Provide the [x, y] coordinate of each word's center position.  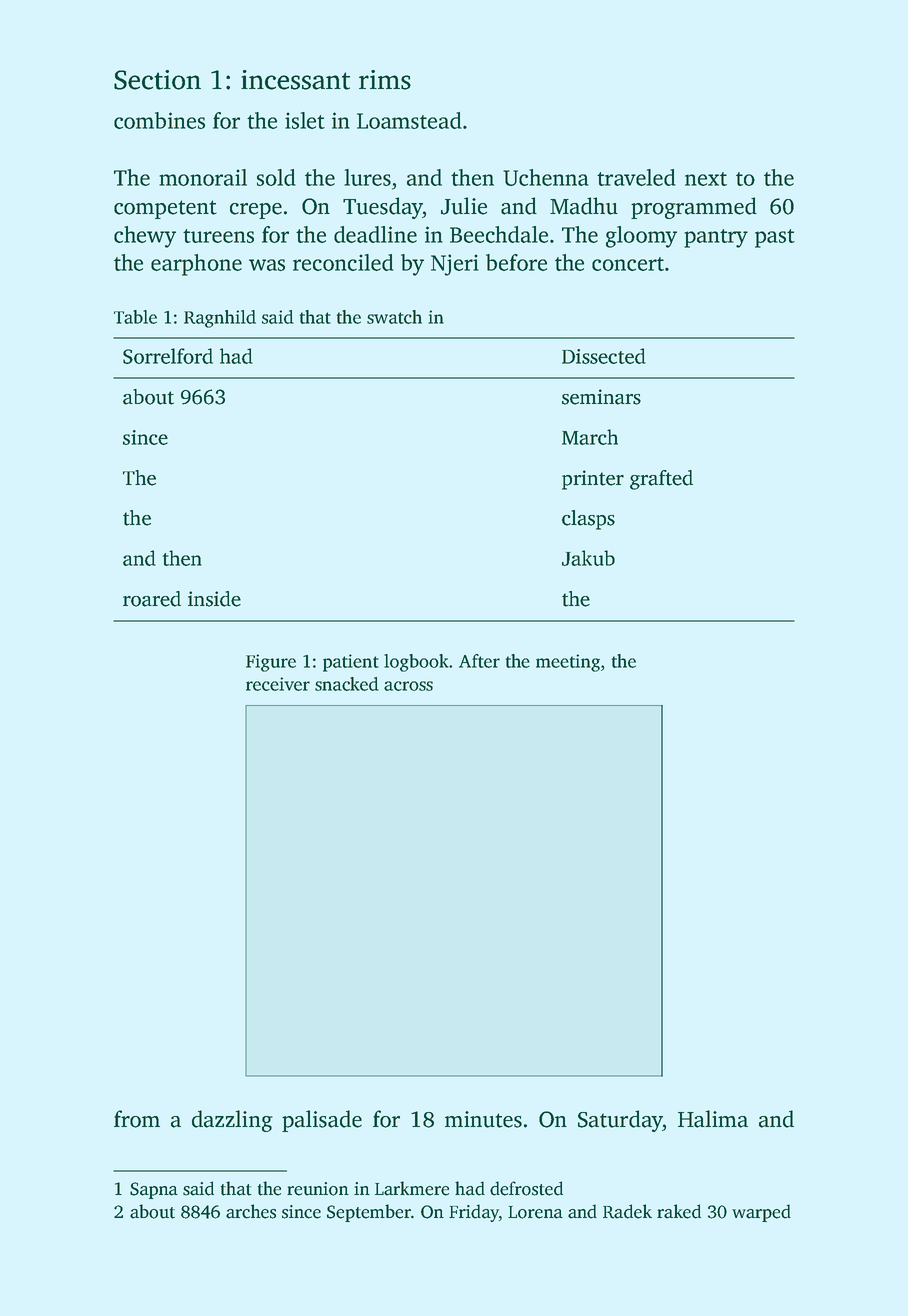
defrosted [526, 1188]
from [137, 1119]
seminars [601, 397]
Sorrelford [168, 356]
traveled [636, 177]
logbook [416, 663]
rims [385, 80]
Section [157, 80]
